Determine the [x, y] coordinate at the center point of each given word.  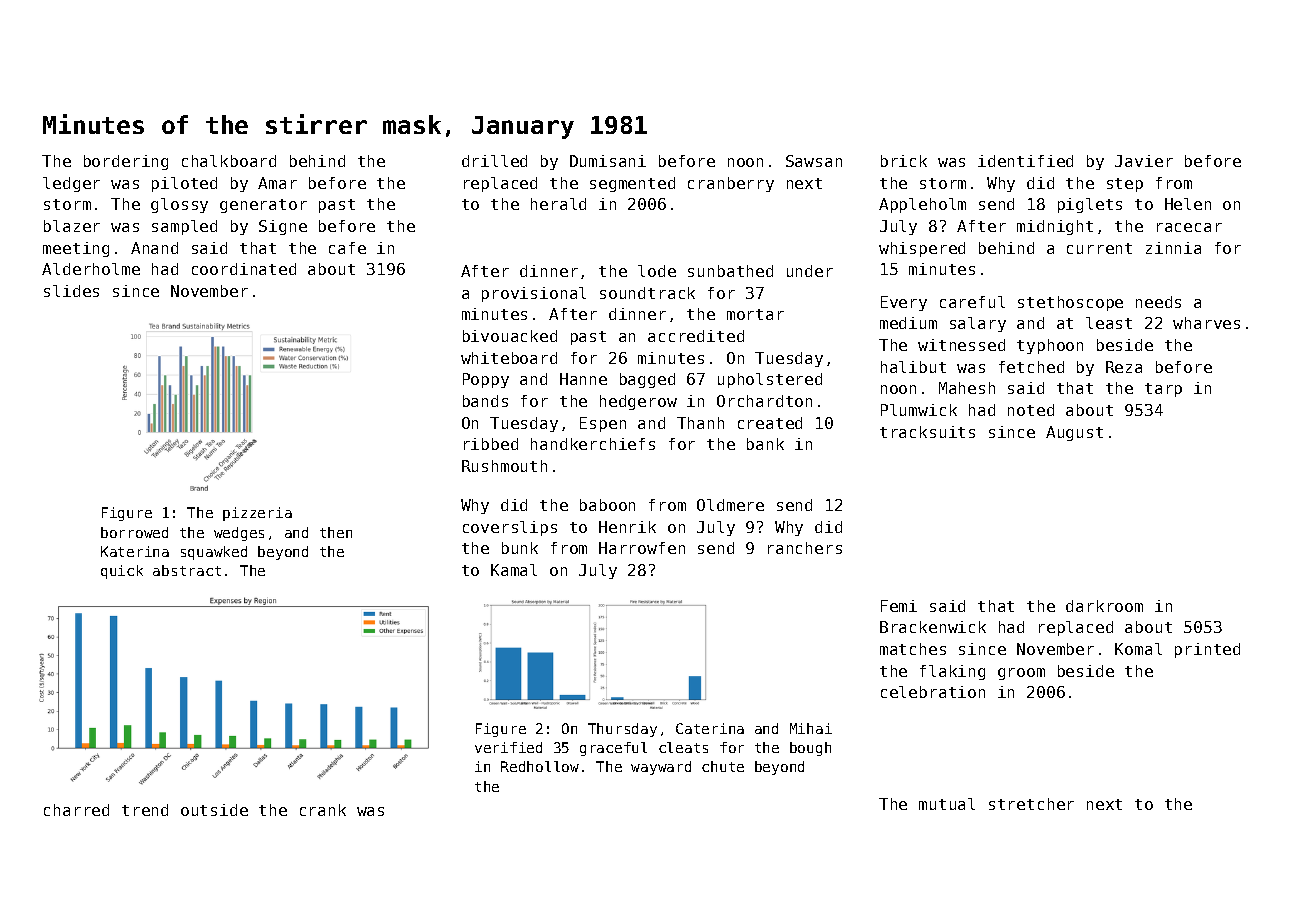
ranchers [805, 548]
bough [810, 749]
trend [145, 810]
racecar [1189, 227]
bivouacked [510, 336]
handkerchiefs [593, 444]
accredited [696, 336]
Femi [899, 606]
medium [908, 323]
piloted [184, 184]
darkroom [1104, 606]
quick [122, 572]
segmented [632, 184]
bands [485, 401]
